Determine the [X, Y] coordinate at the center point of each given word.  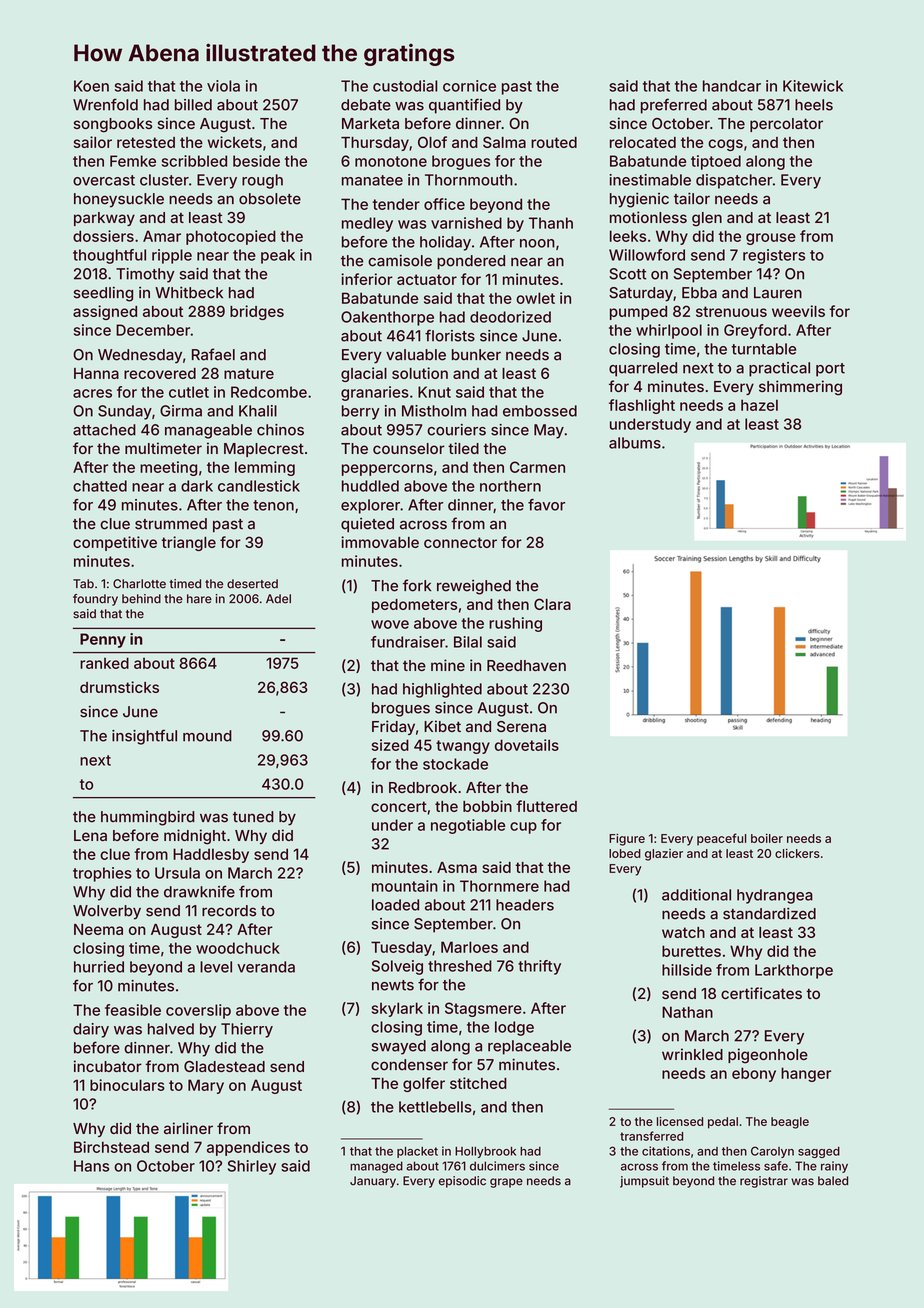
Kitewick [813, 86]
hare [199, 599]
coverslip [198, 1011]
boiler [767, 838]
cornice [469, 86]
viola [223, 86]
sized [390, 745]
